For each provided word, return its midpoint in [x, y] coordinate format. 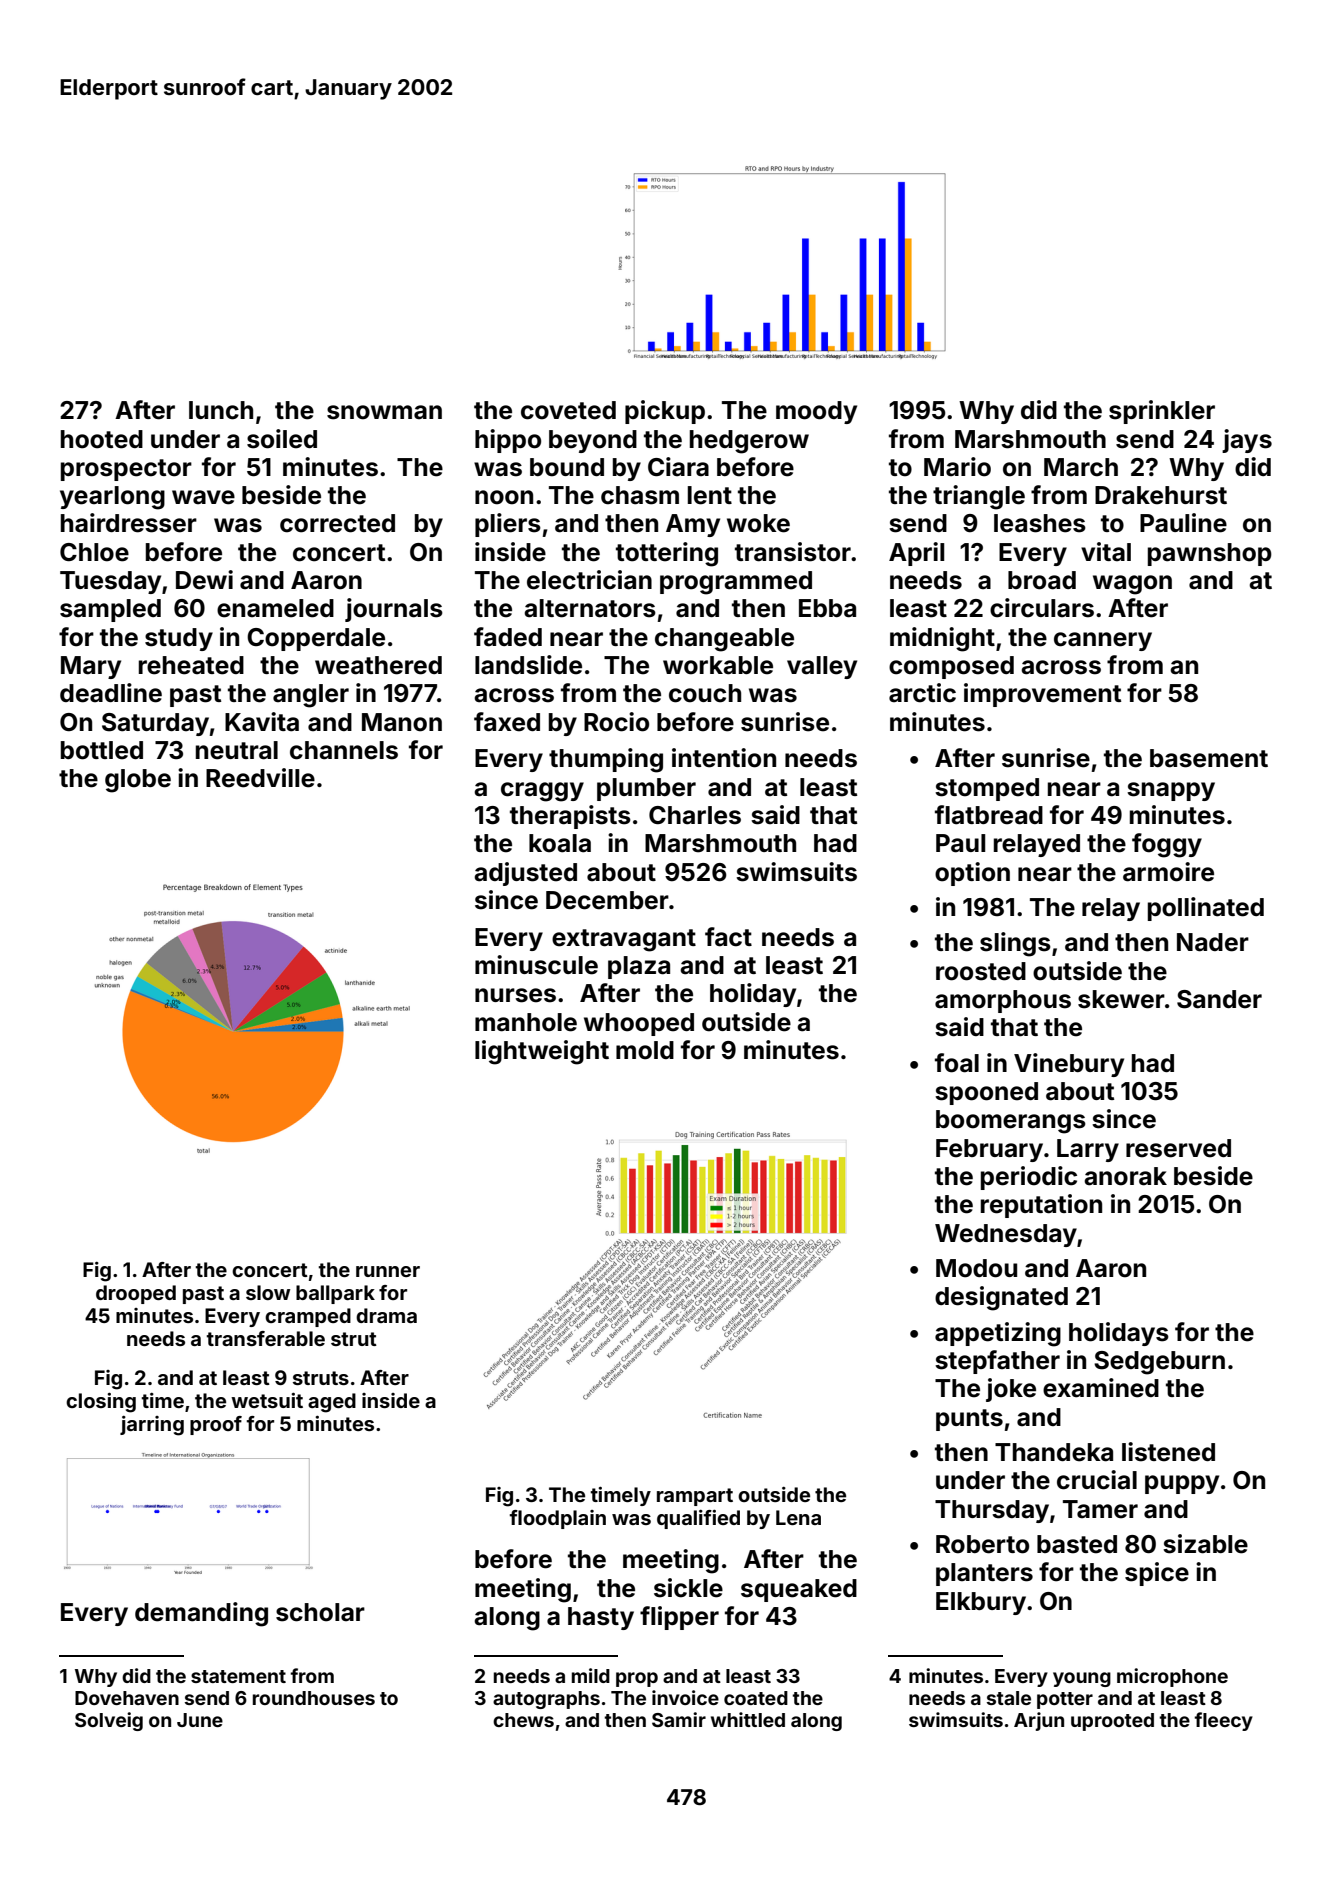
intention [724, 758]
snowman [384, 412]
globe [138, 781]
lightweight [542, 1052]
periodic [1029, 1178]
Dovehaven [127, 1698]
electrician [589, 580]
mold [645, 1050]
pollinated [1206, 909]
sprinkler [1162, 412]
